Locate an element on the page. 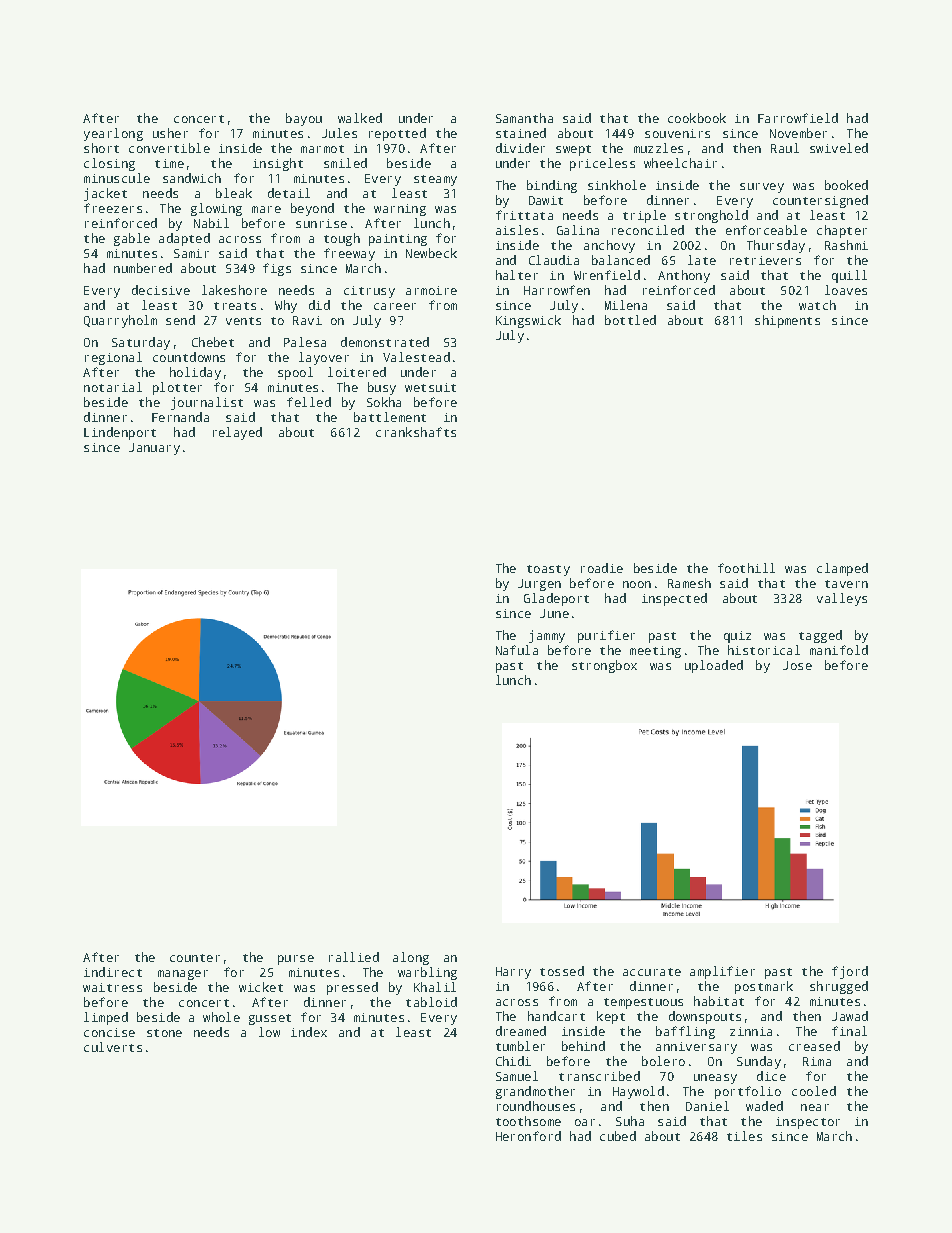 The width and height of the image is (952, 1233). armoire is located at coordinates (431, 290).
